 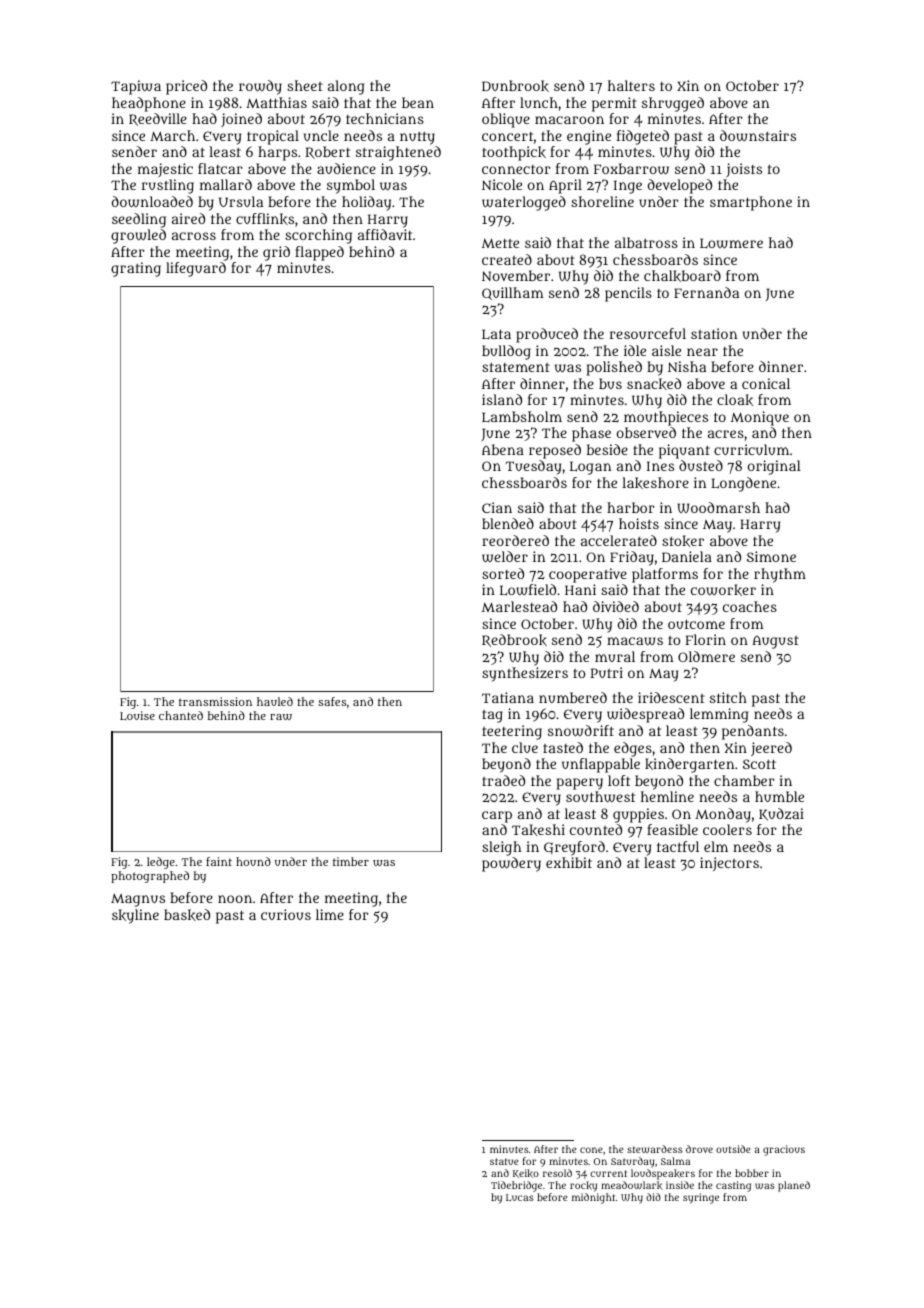 I want to click on Redbrook, so click(x=514, y=640).
